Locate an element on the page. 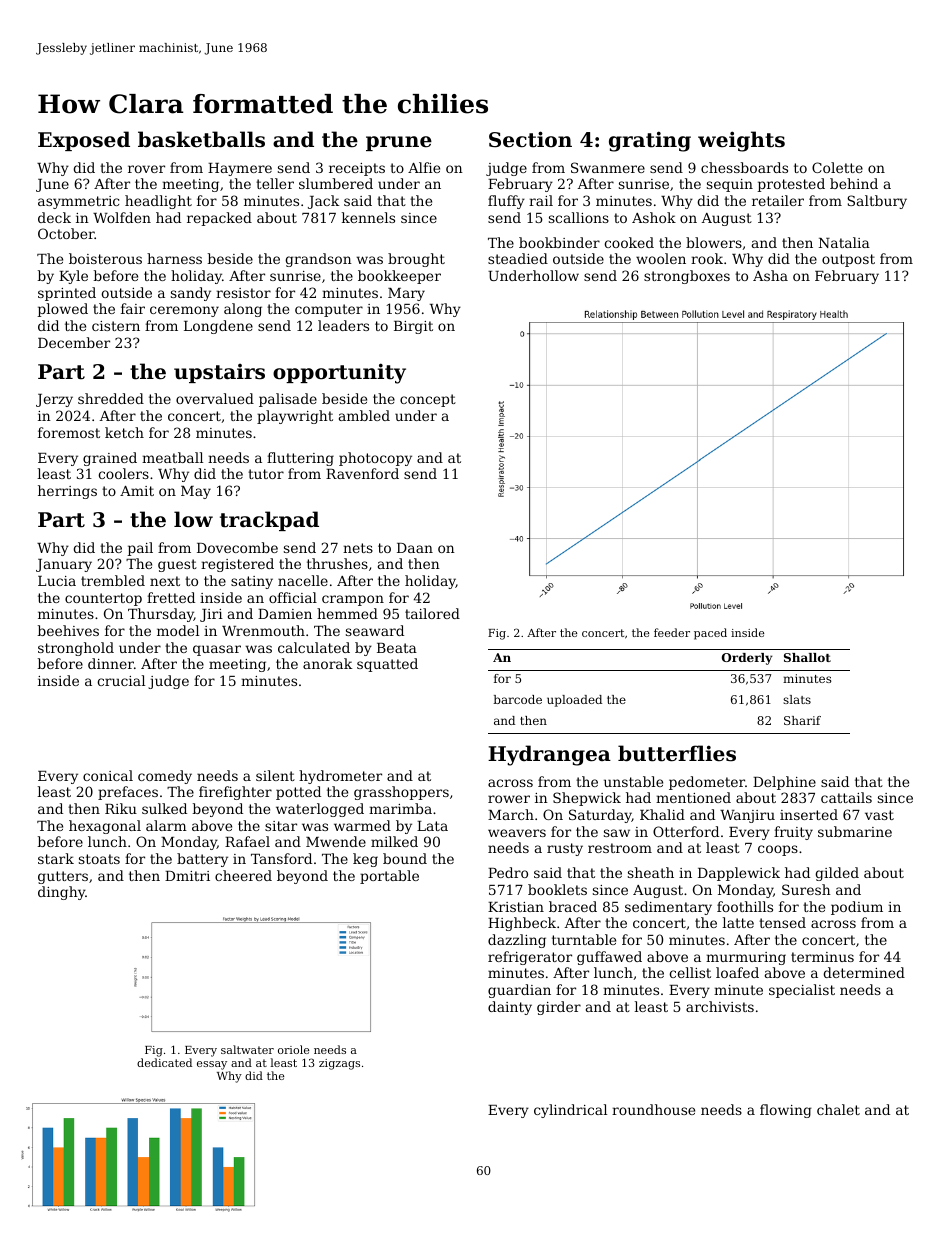  cylindrical is located at coordinates (570, 1111).
